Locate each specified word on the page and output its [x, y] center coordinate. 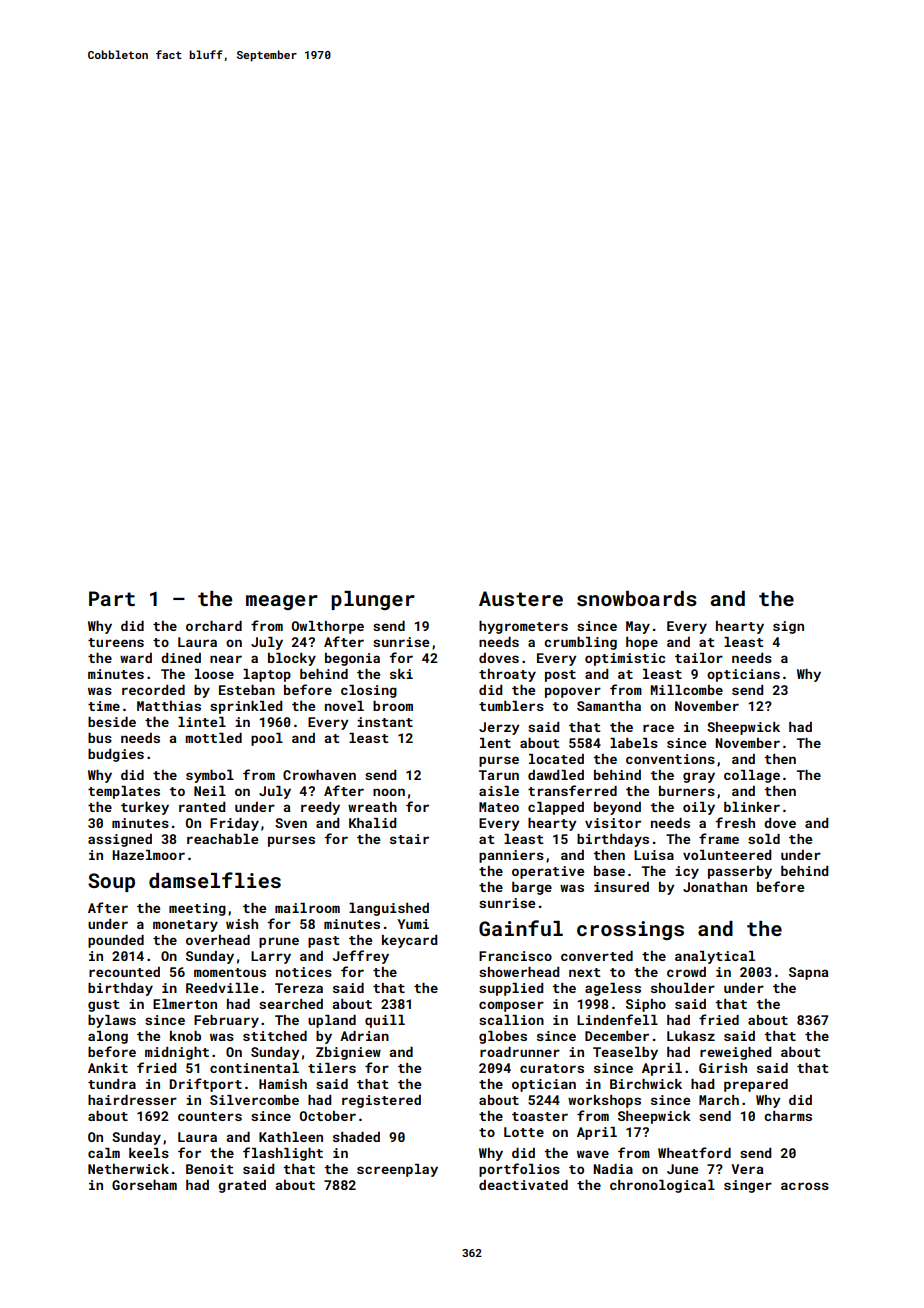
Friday [234, 824]
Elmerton [185, 1004]
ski [401, 674]
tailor [699, 658]
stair [409, 839]
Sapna [809, 973]
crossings [630, 930]
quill [385, 1021]
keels [149, 1153]
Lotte [524, 1132]
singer [748, 1186]
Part [112, 598]
